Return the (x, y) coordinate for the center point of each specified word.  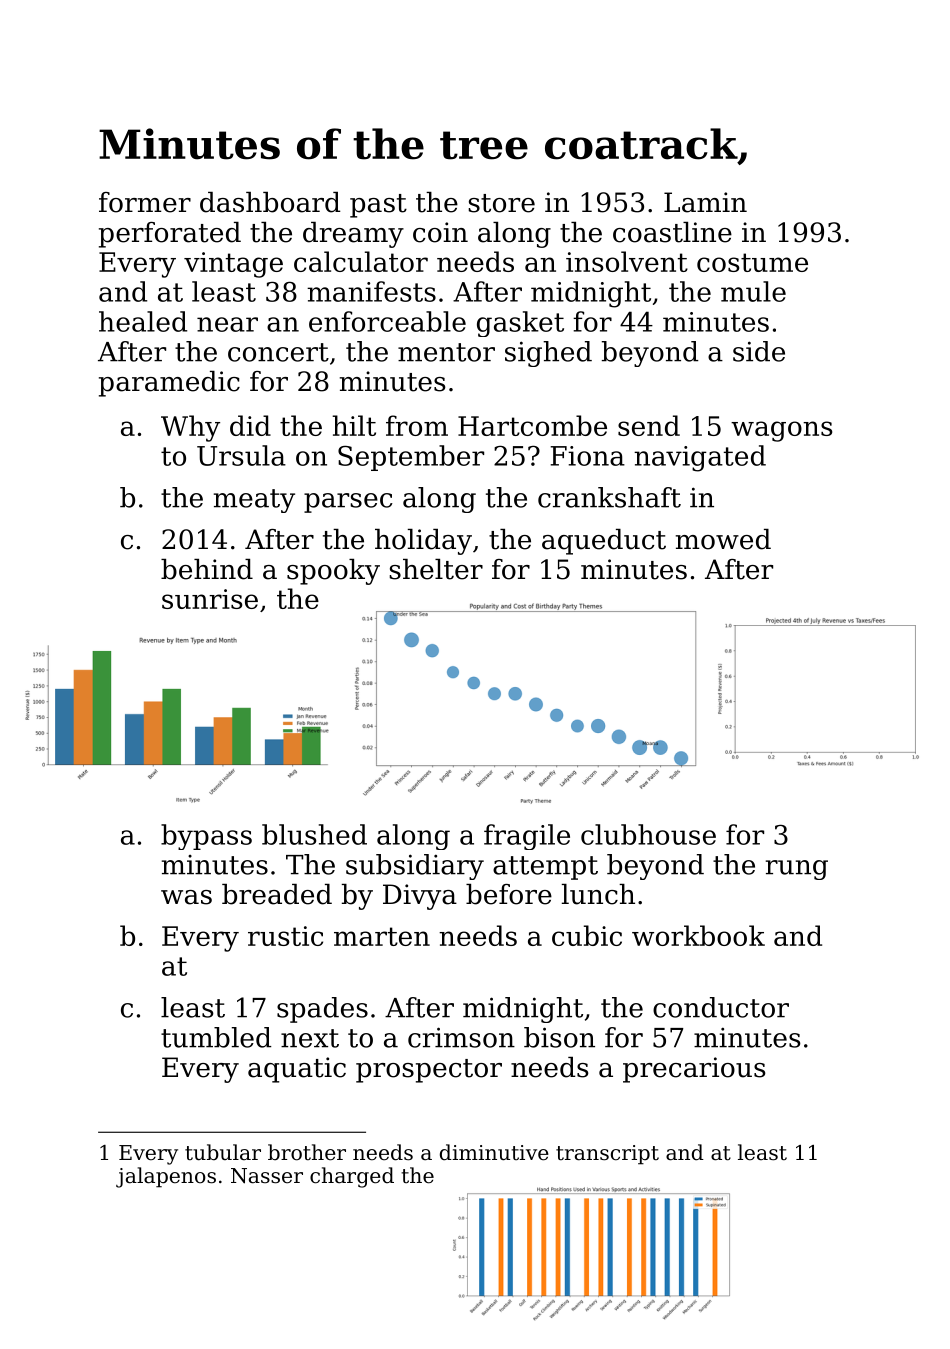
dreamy (353, 235)
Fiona (587, 456)
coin (440, 232)
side (759, 351)
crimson (461, 1037)
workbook (698, 935)
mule (753, 291)
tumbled (216, 1037)
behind (207, 569)
